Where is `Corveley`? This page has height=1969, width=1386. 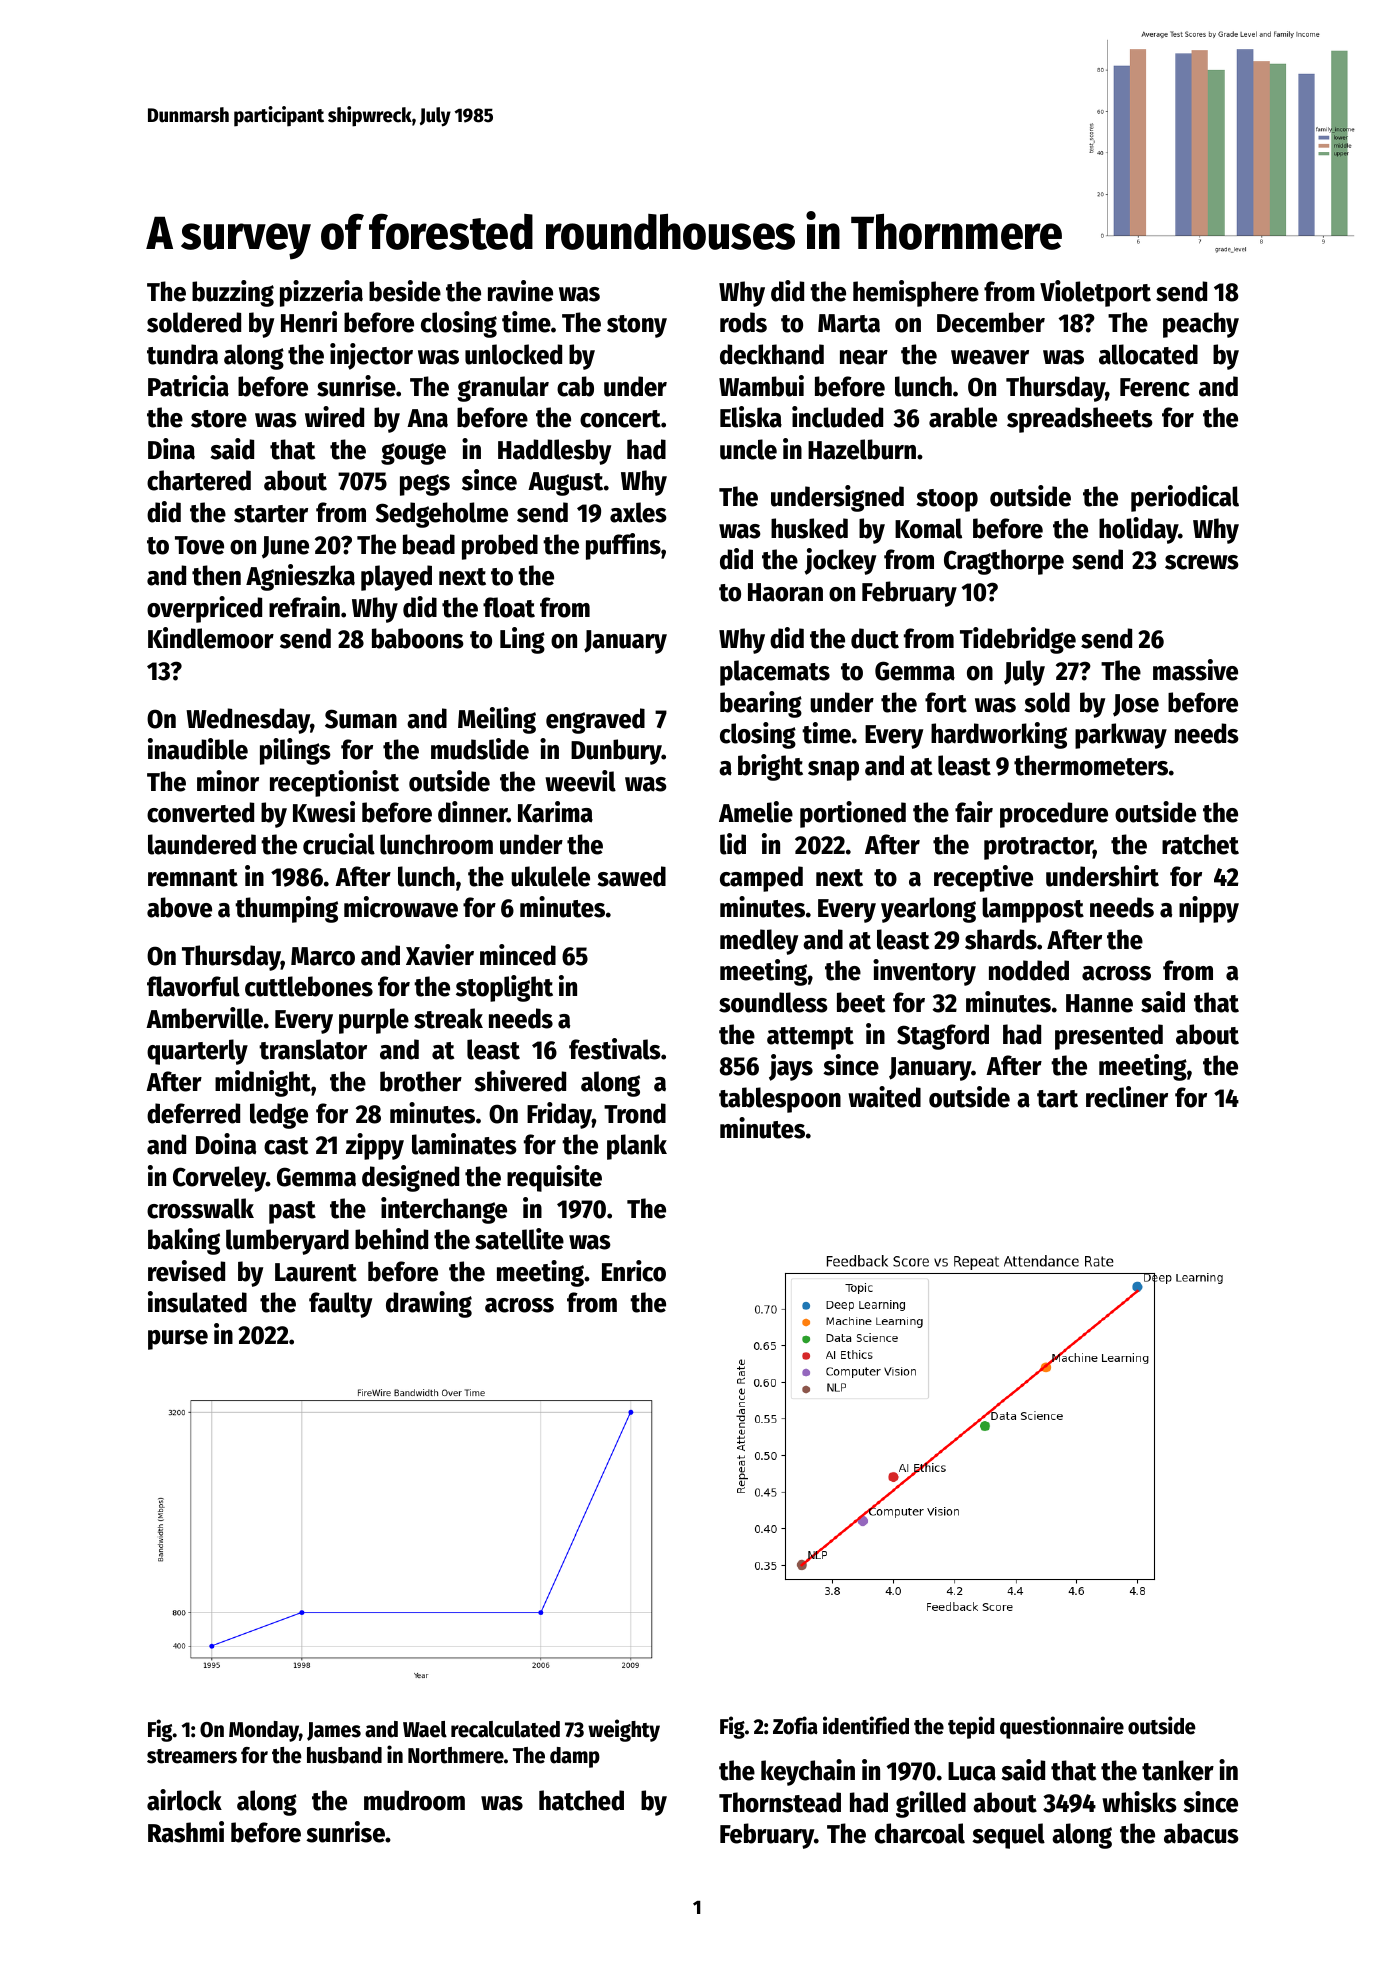 Corveley is located at coordinates (219, 1179).
